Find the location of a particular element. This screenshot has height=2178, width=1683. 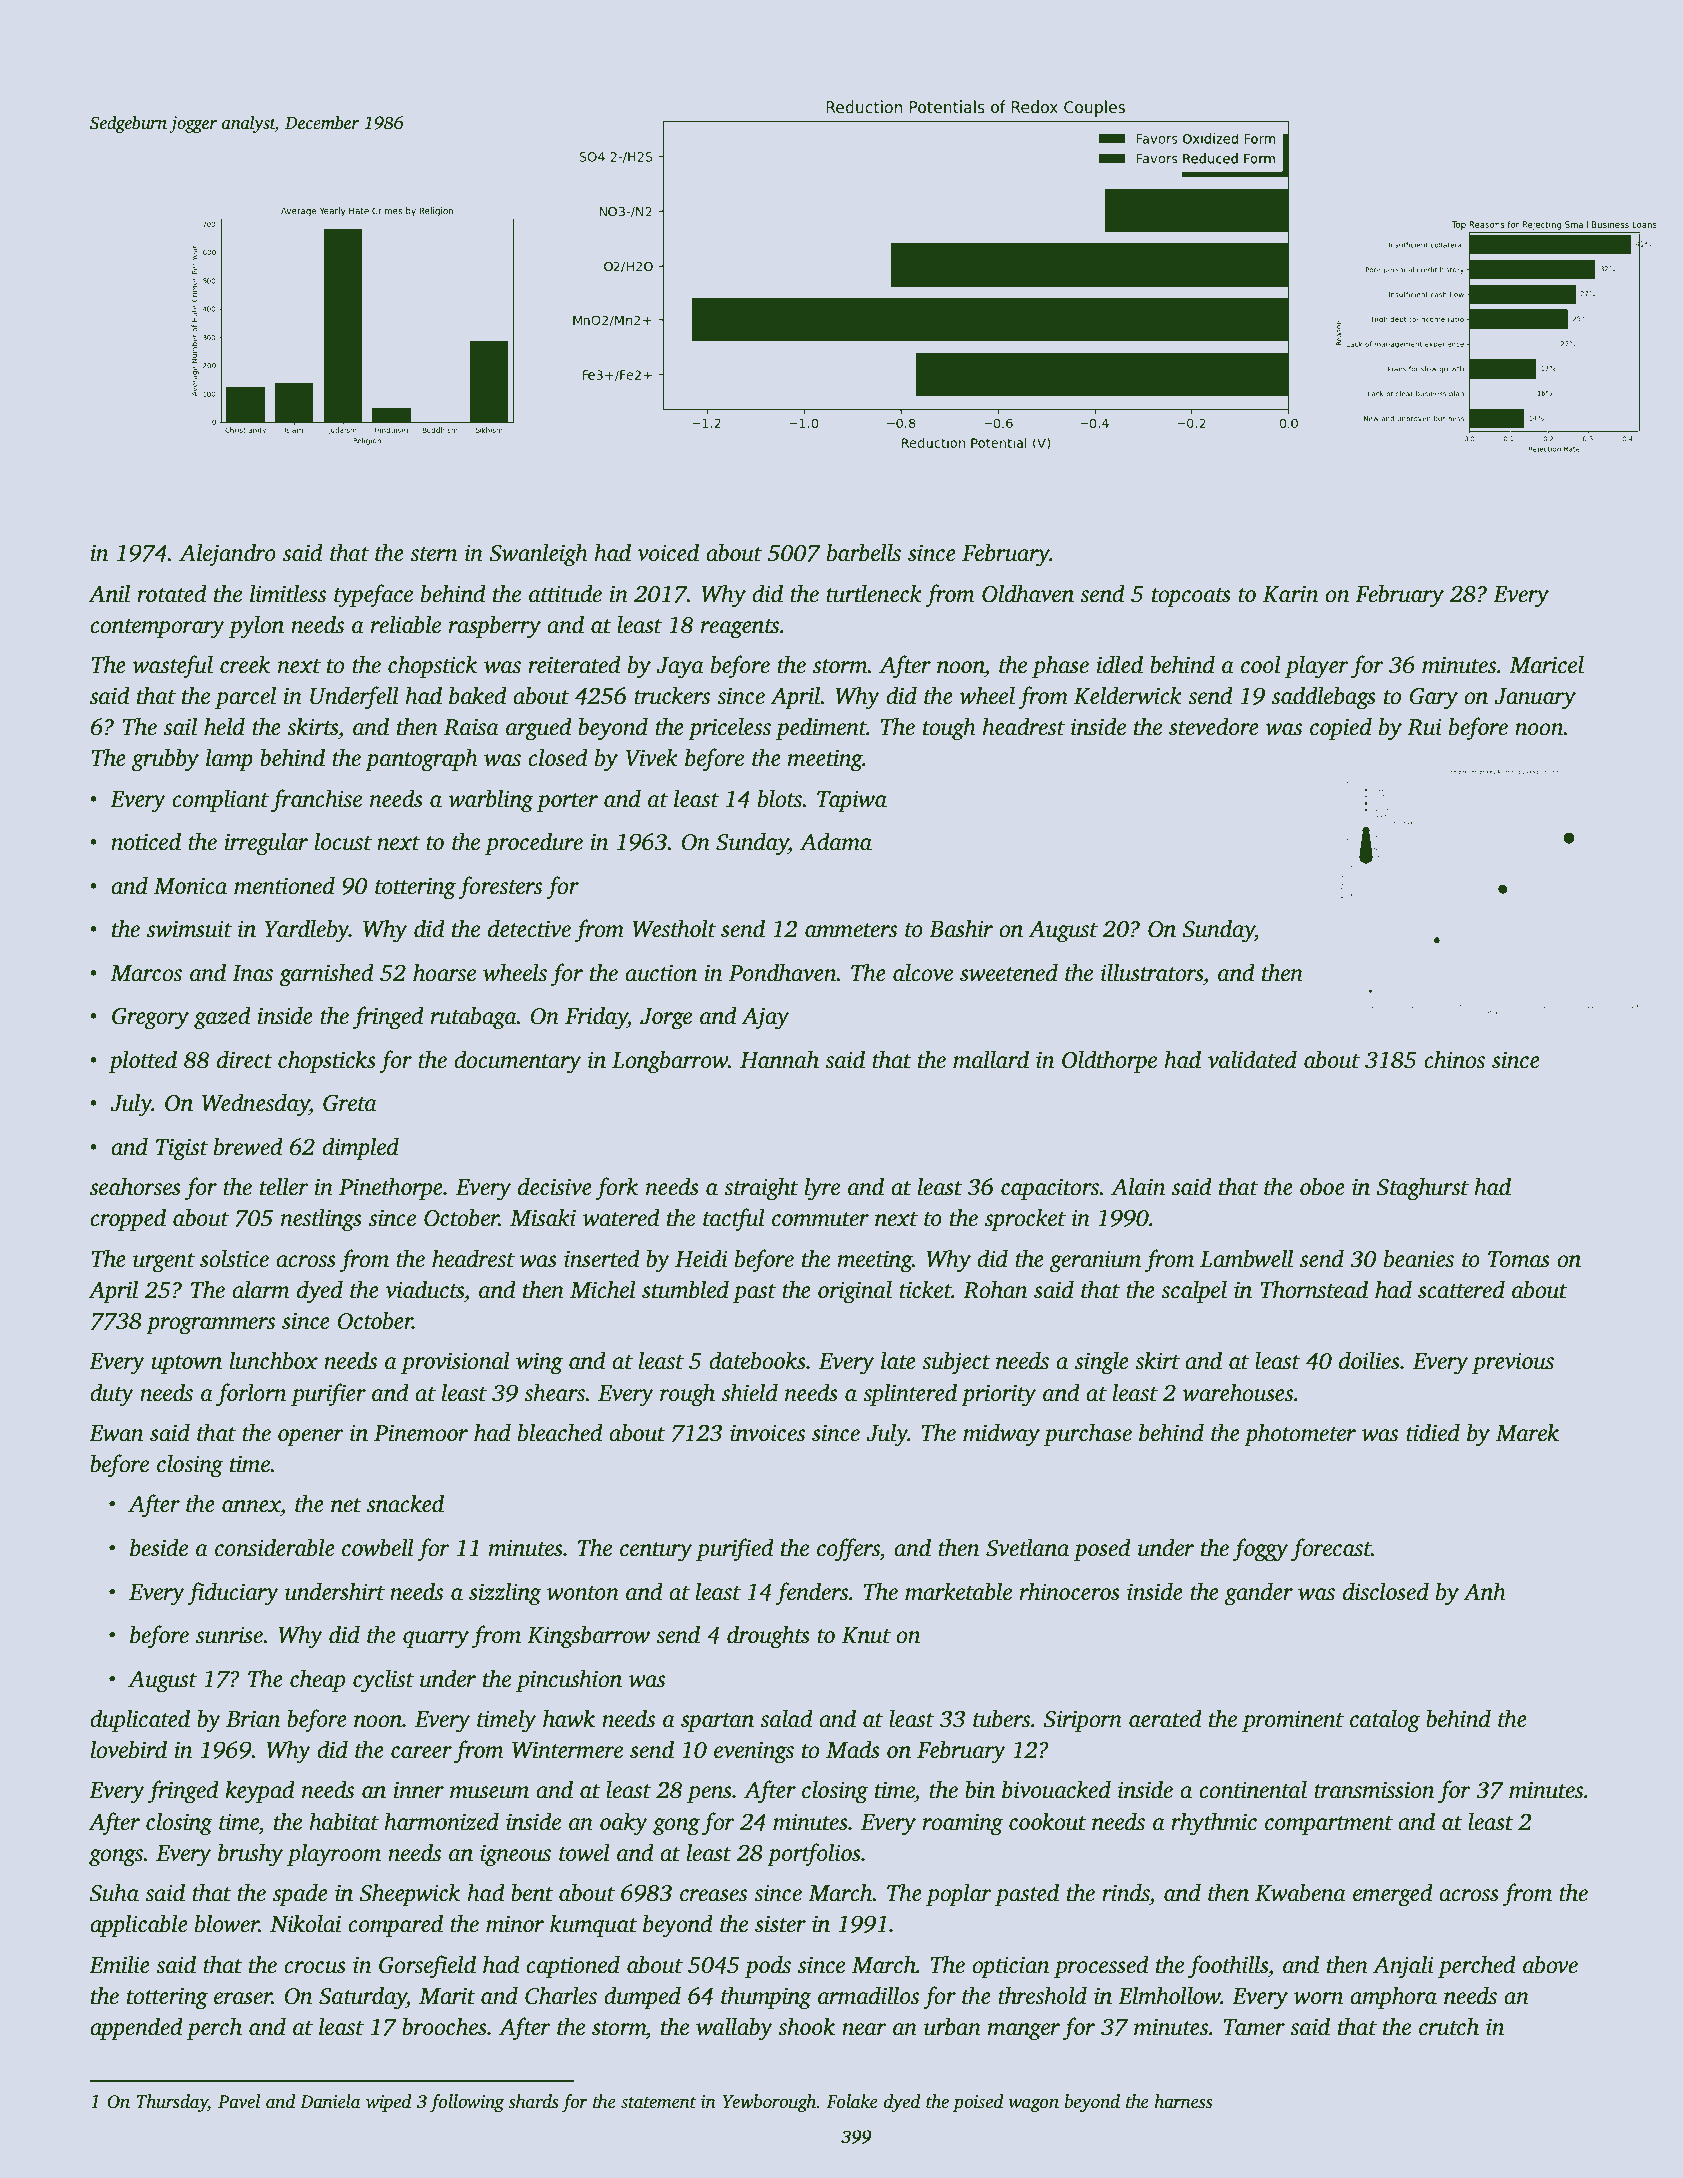

Pavel is located at coordinates (239, 2101).
